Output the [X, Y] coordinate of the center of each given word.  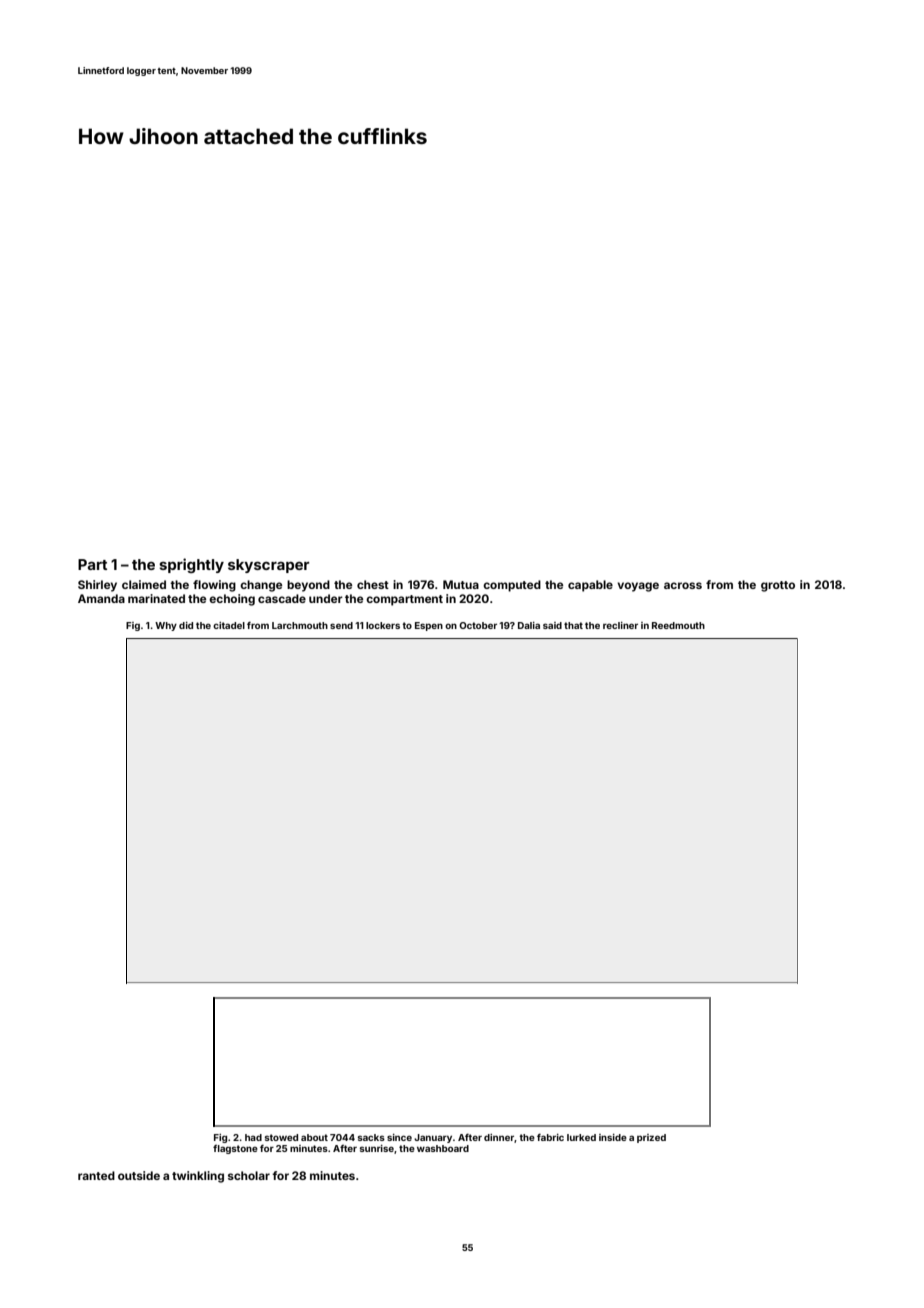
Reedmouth [678, 625]
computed [512, 586]
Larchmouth [300, 625]
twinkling [198, 1177]
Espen [429, 626]
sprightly [191, 565]
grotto [778, 586]
